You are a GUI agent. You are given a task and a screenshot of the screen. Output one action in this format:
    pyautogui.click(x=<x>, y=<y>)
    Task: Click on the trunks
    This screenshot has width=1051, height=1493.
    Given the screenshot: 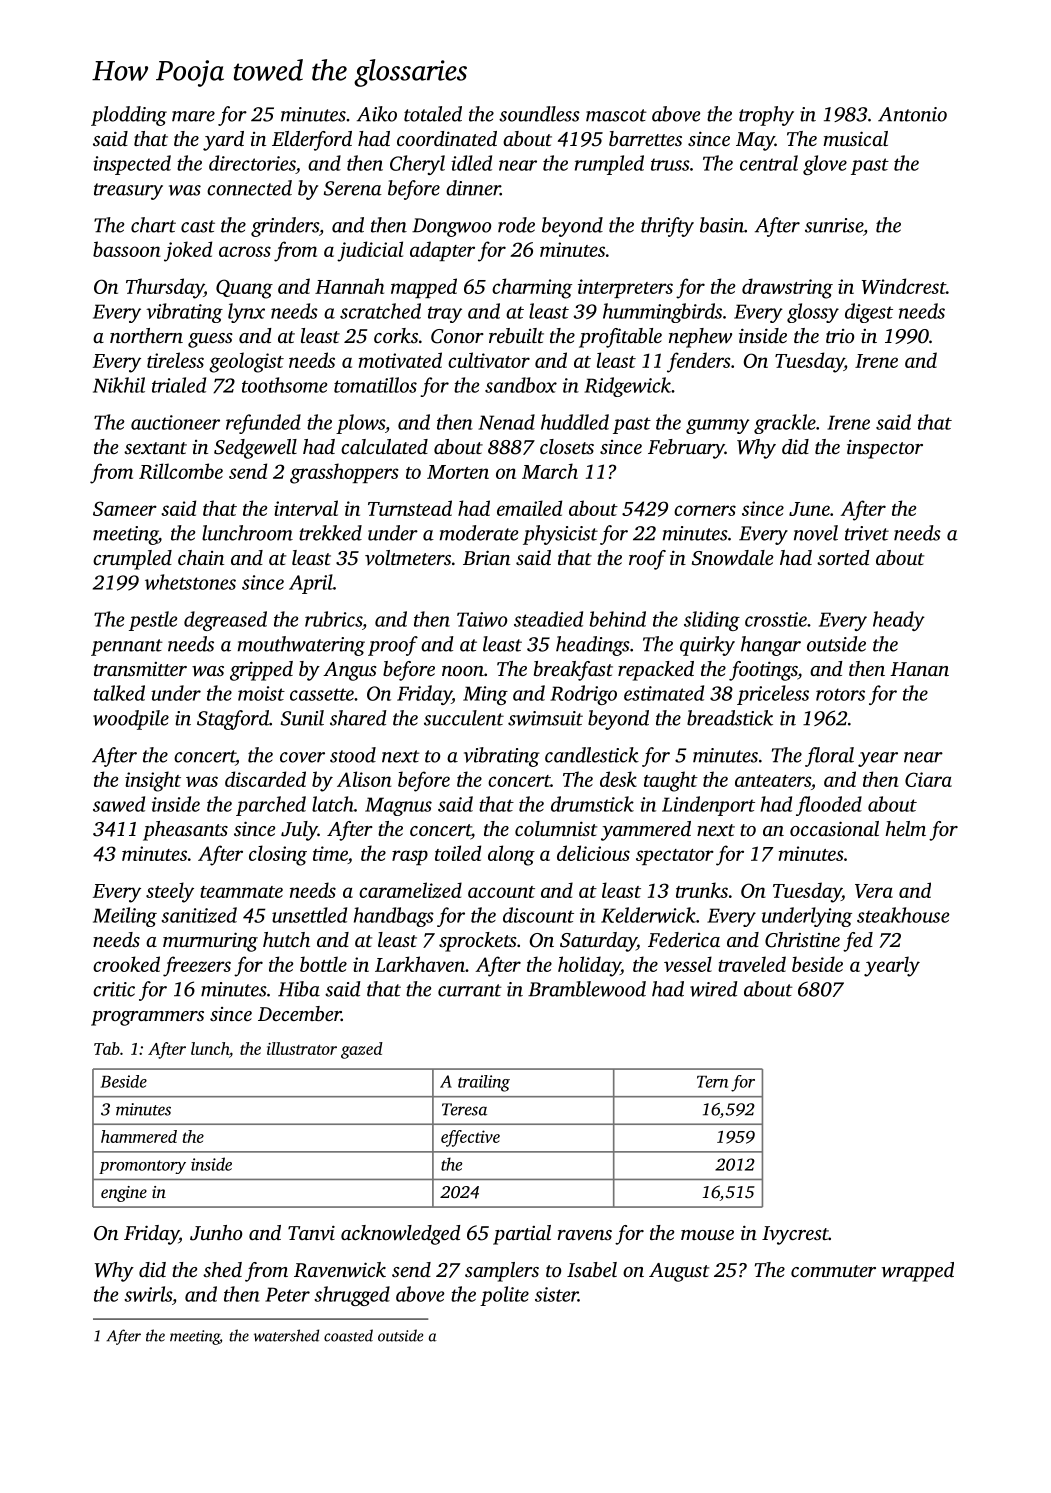 What is the action you would take?
    pyautogui.click(x=702, y=890)
